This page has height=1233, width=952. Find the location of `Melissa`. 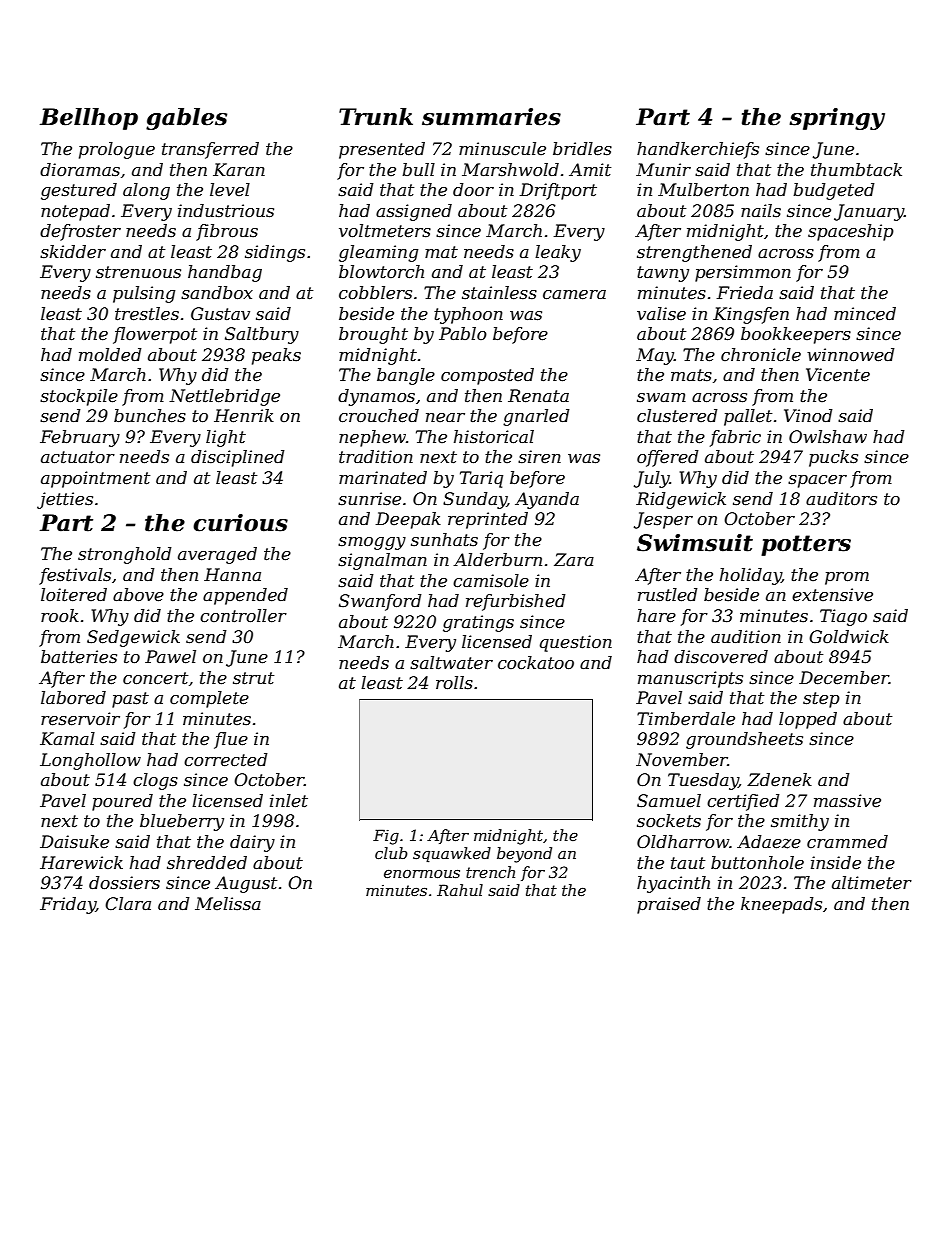

Melissa is located at coordinates (228, 903).
